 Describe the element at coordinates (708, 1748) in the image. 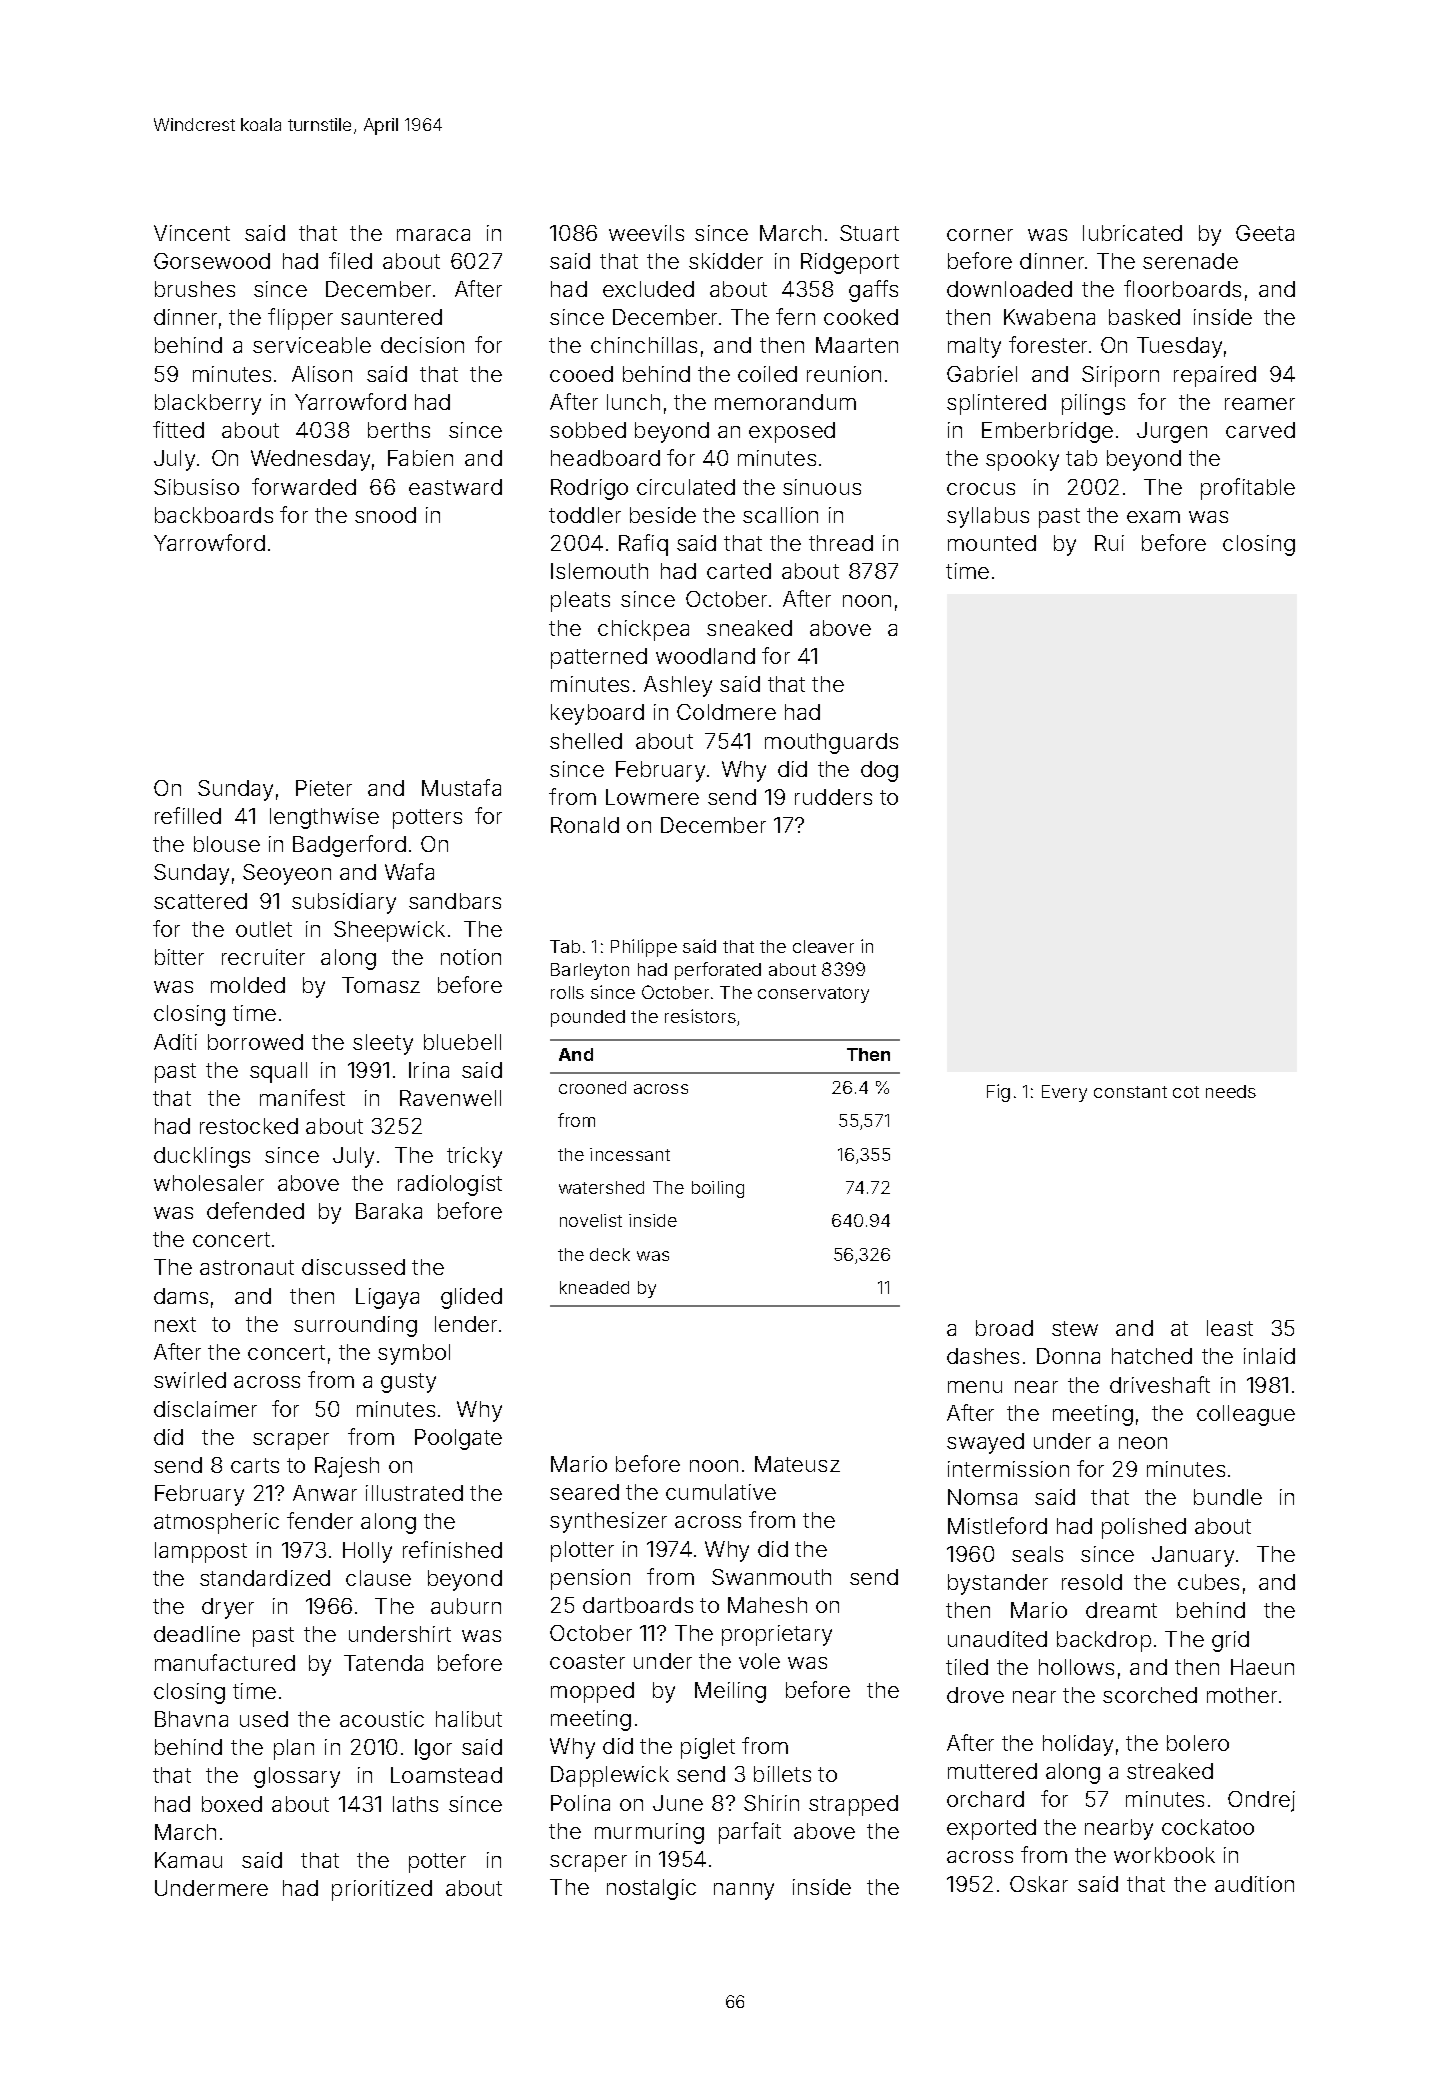

I see `piglet` at that location.
